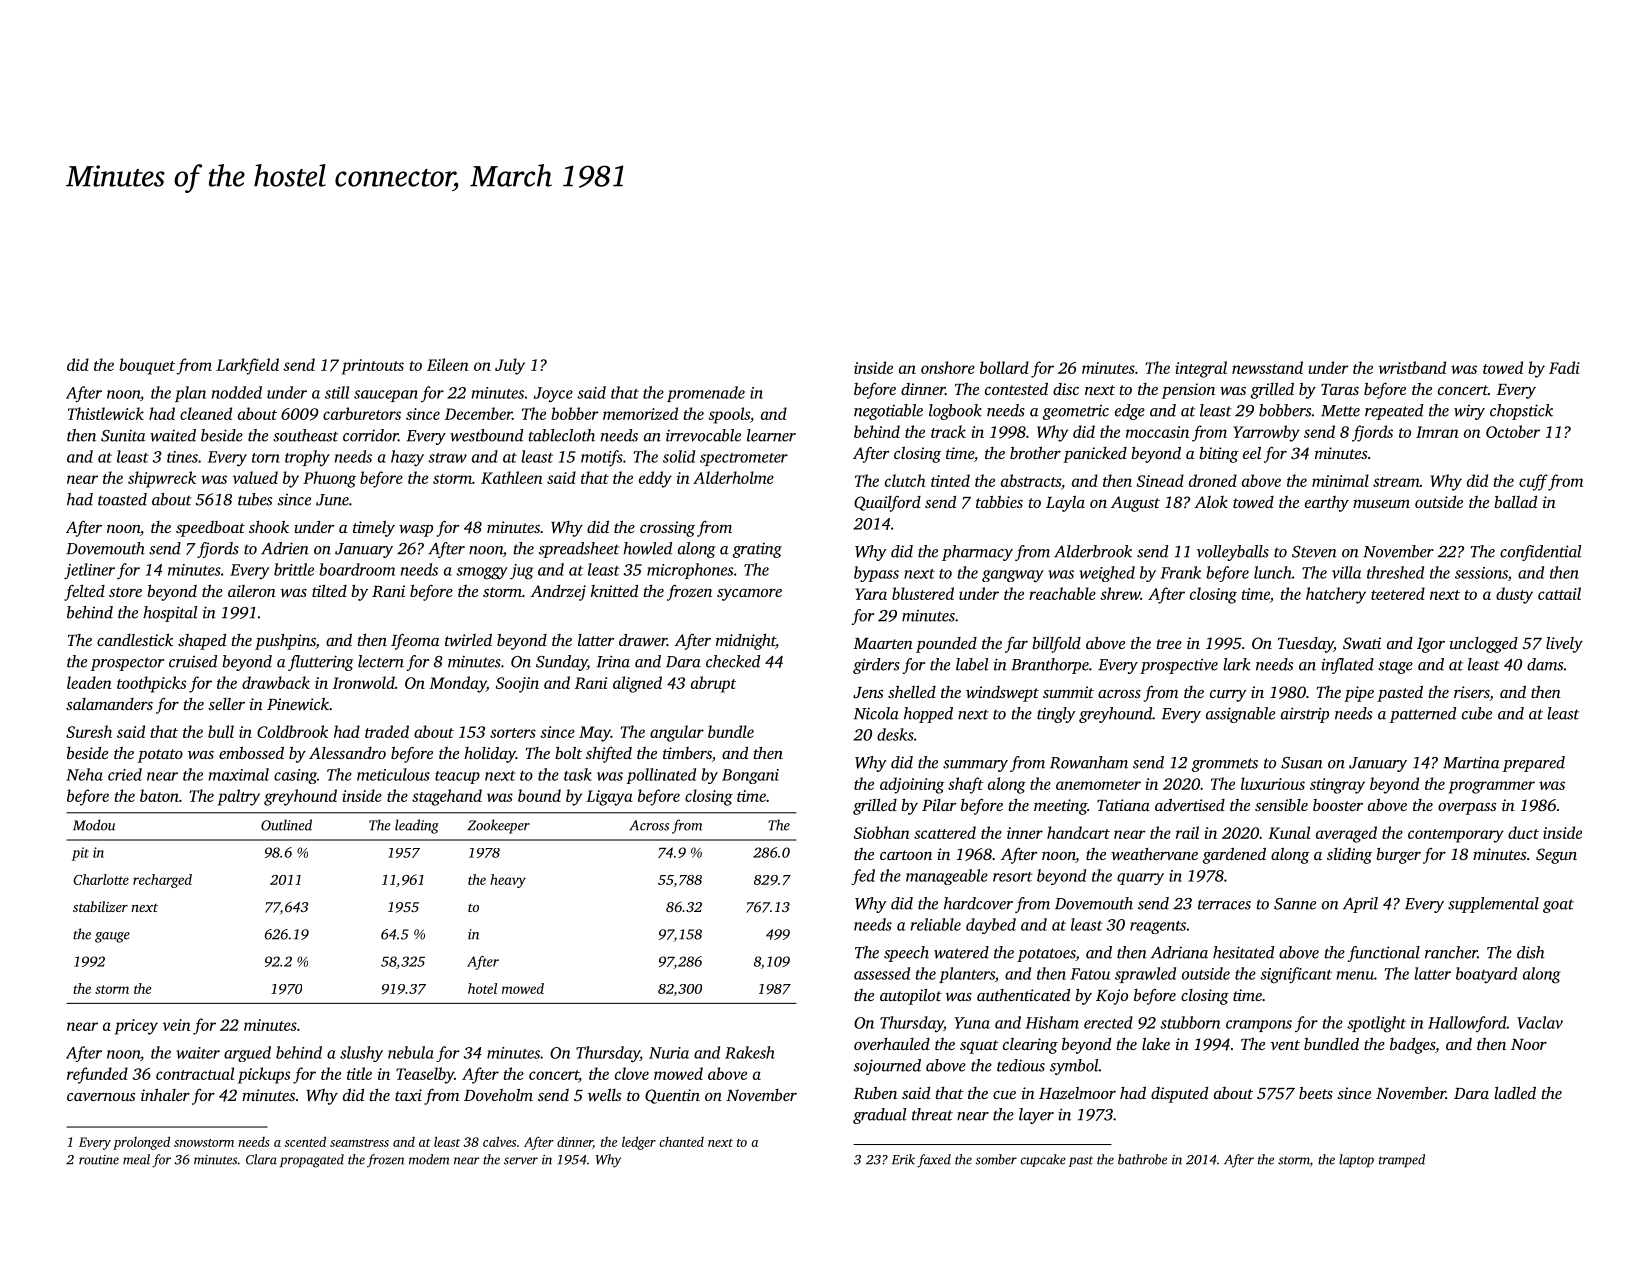 The image size is (1650, 1275). Describe the element at coordinates (122, 499) in the screenshot. I see `toasted` at that location.
